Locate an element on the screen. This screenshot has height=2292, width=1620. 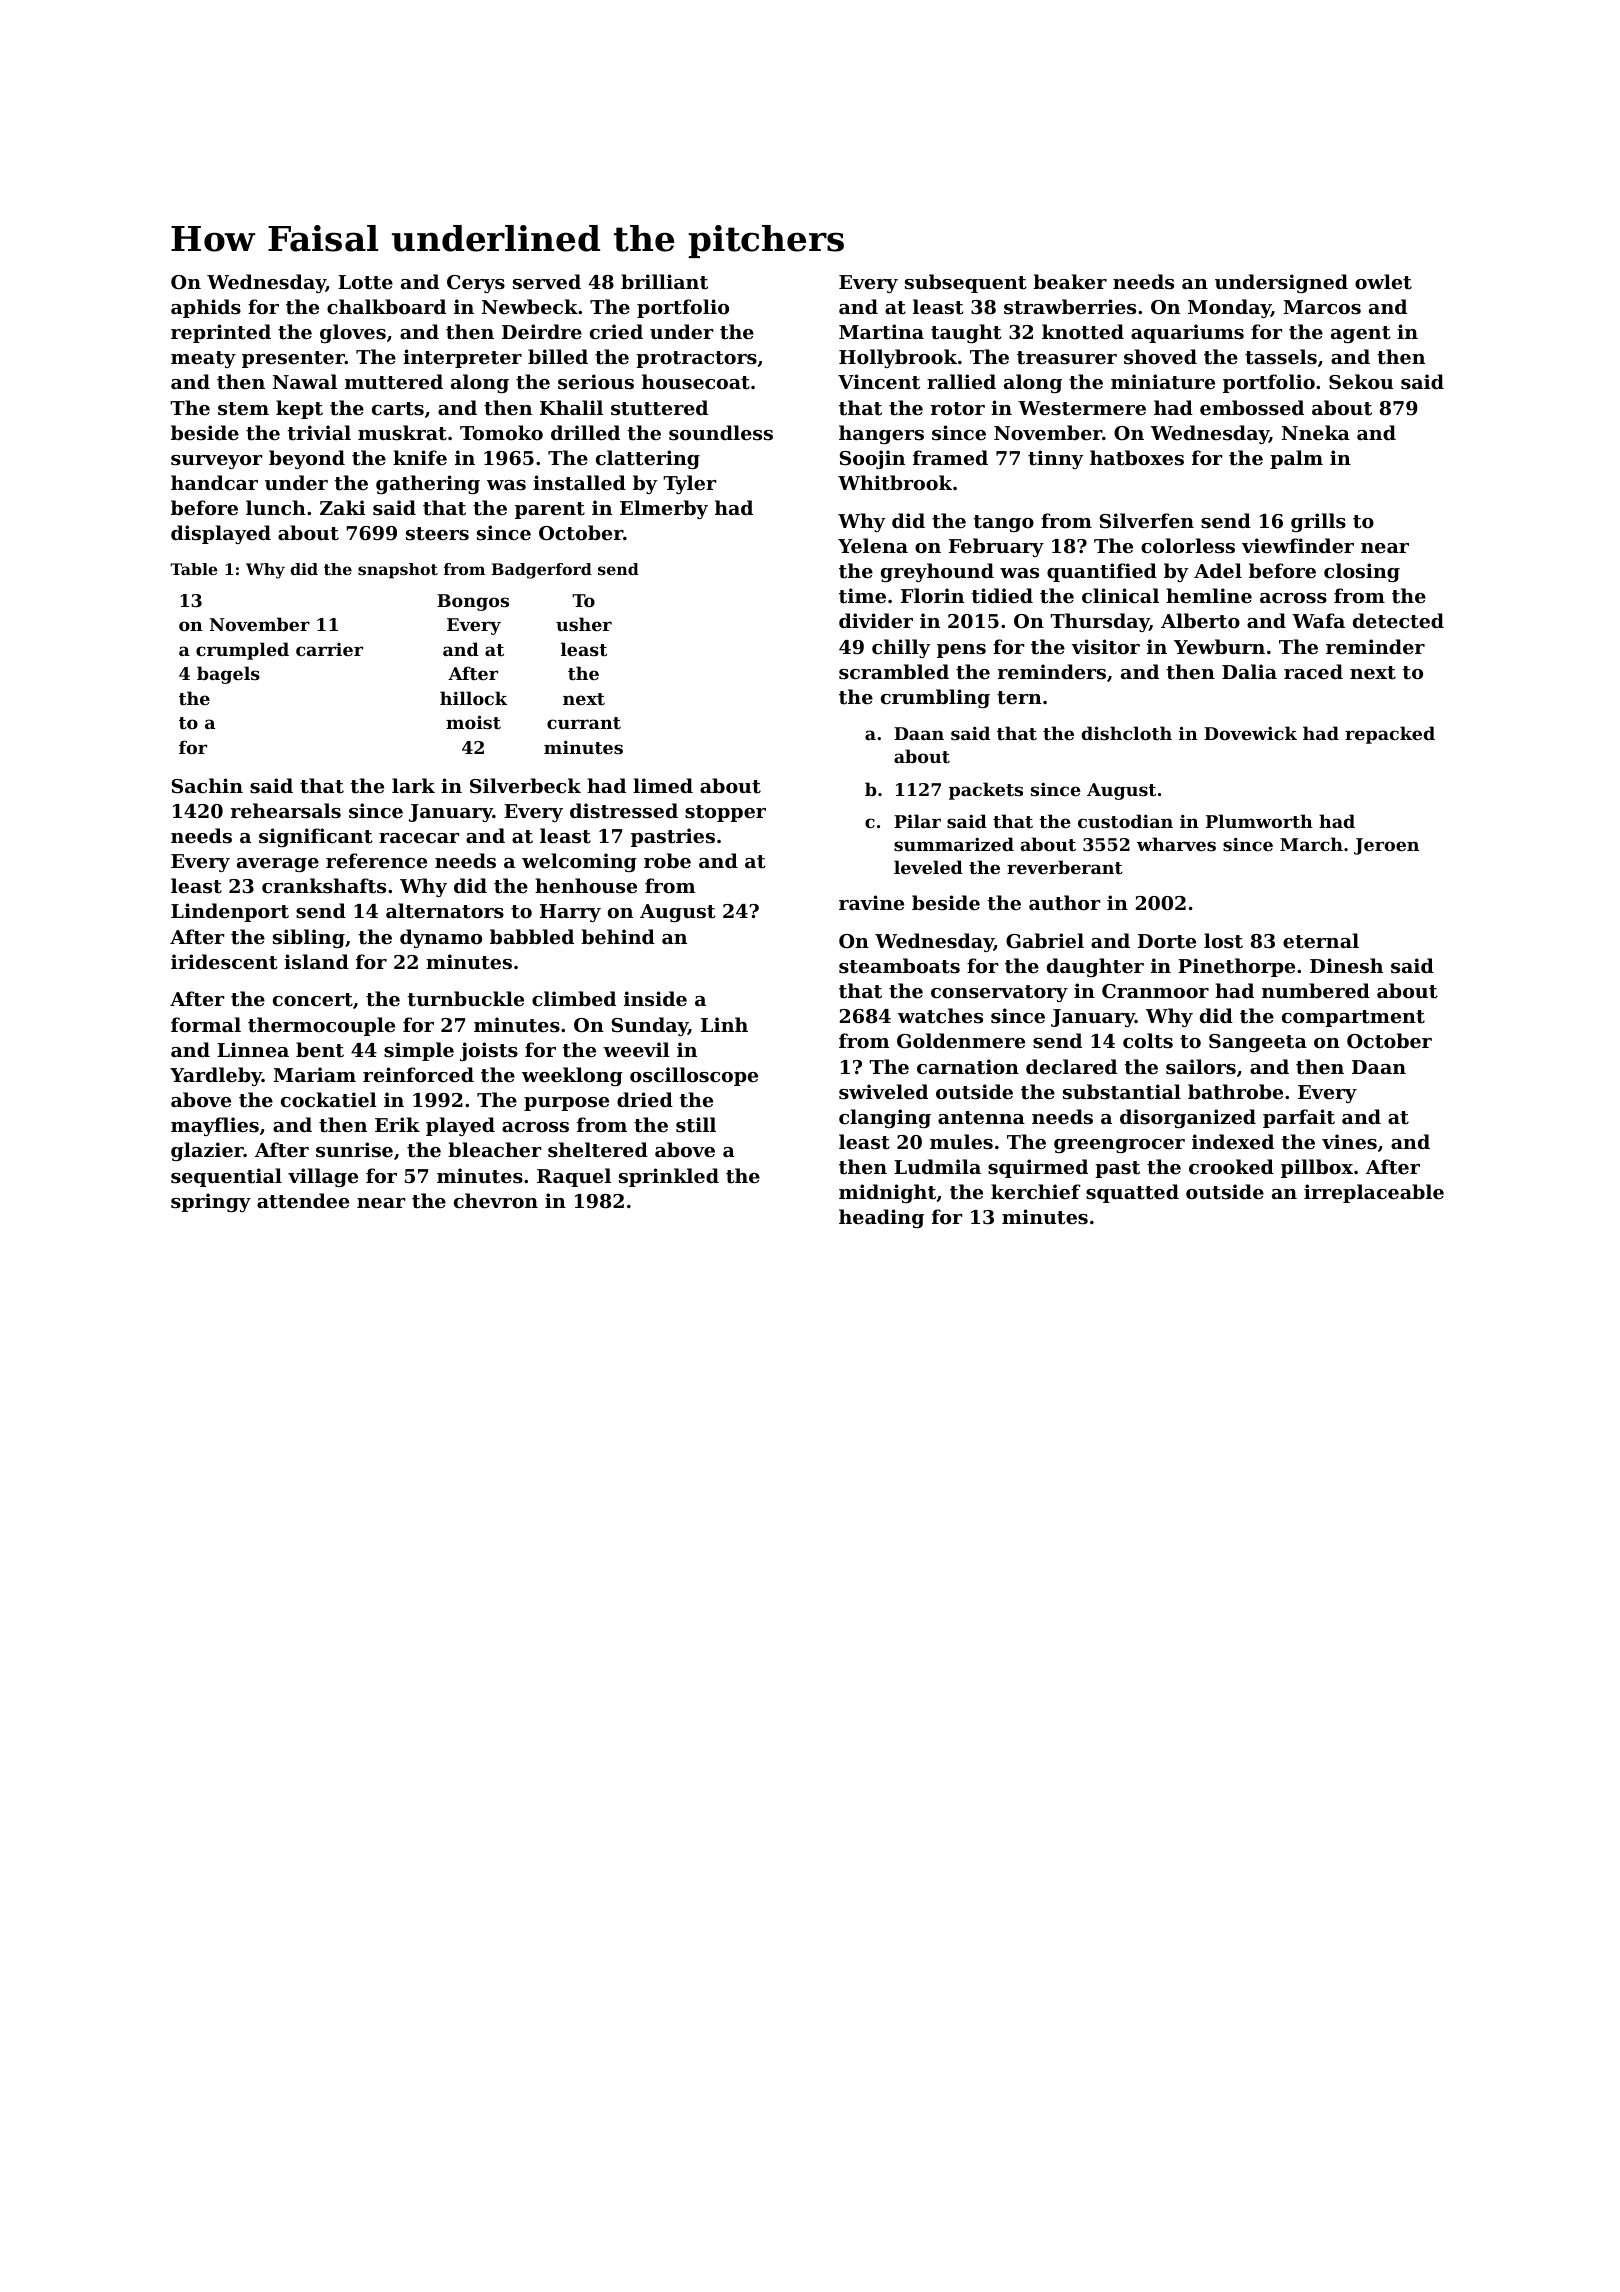
hatboxes is located at coordinates (1137, 457).
